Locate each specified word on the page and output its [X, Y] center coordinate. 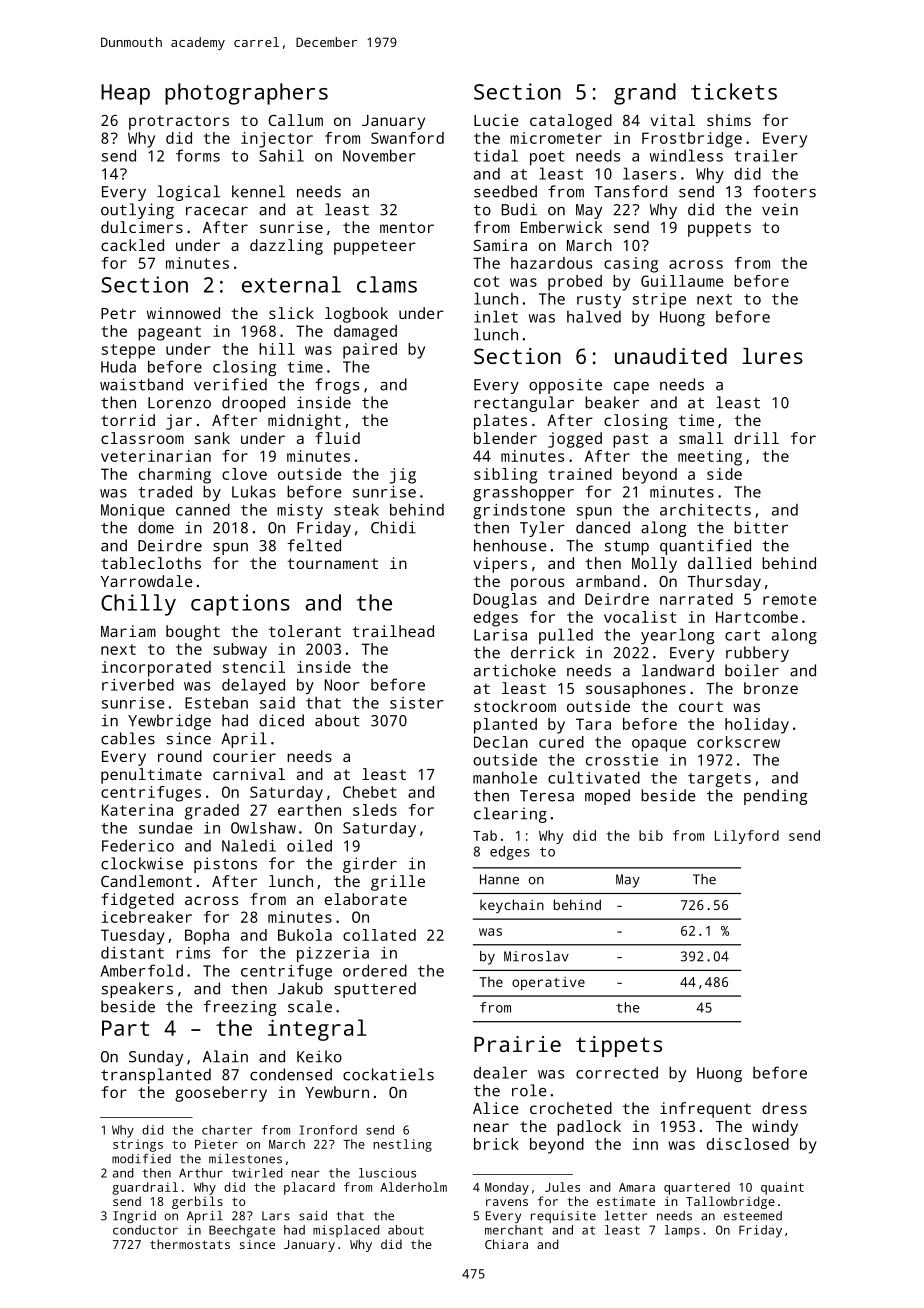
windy [775, 1128]
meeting [710, 458]
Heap [125, 94]
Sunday [156, 1058]
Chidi [393, 527]
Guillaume [682, 281]
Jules [562, 1187]
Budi [519, 209]
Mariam [128, 631]
